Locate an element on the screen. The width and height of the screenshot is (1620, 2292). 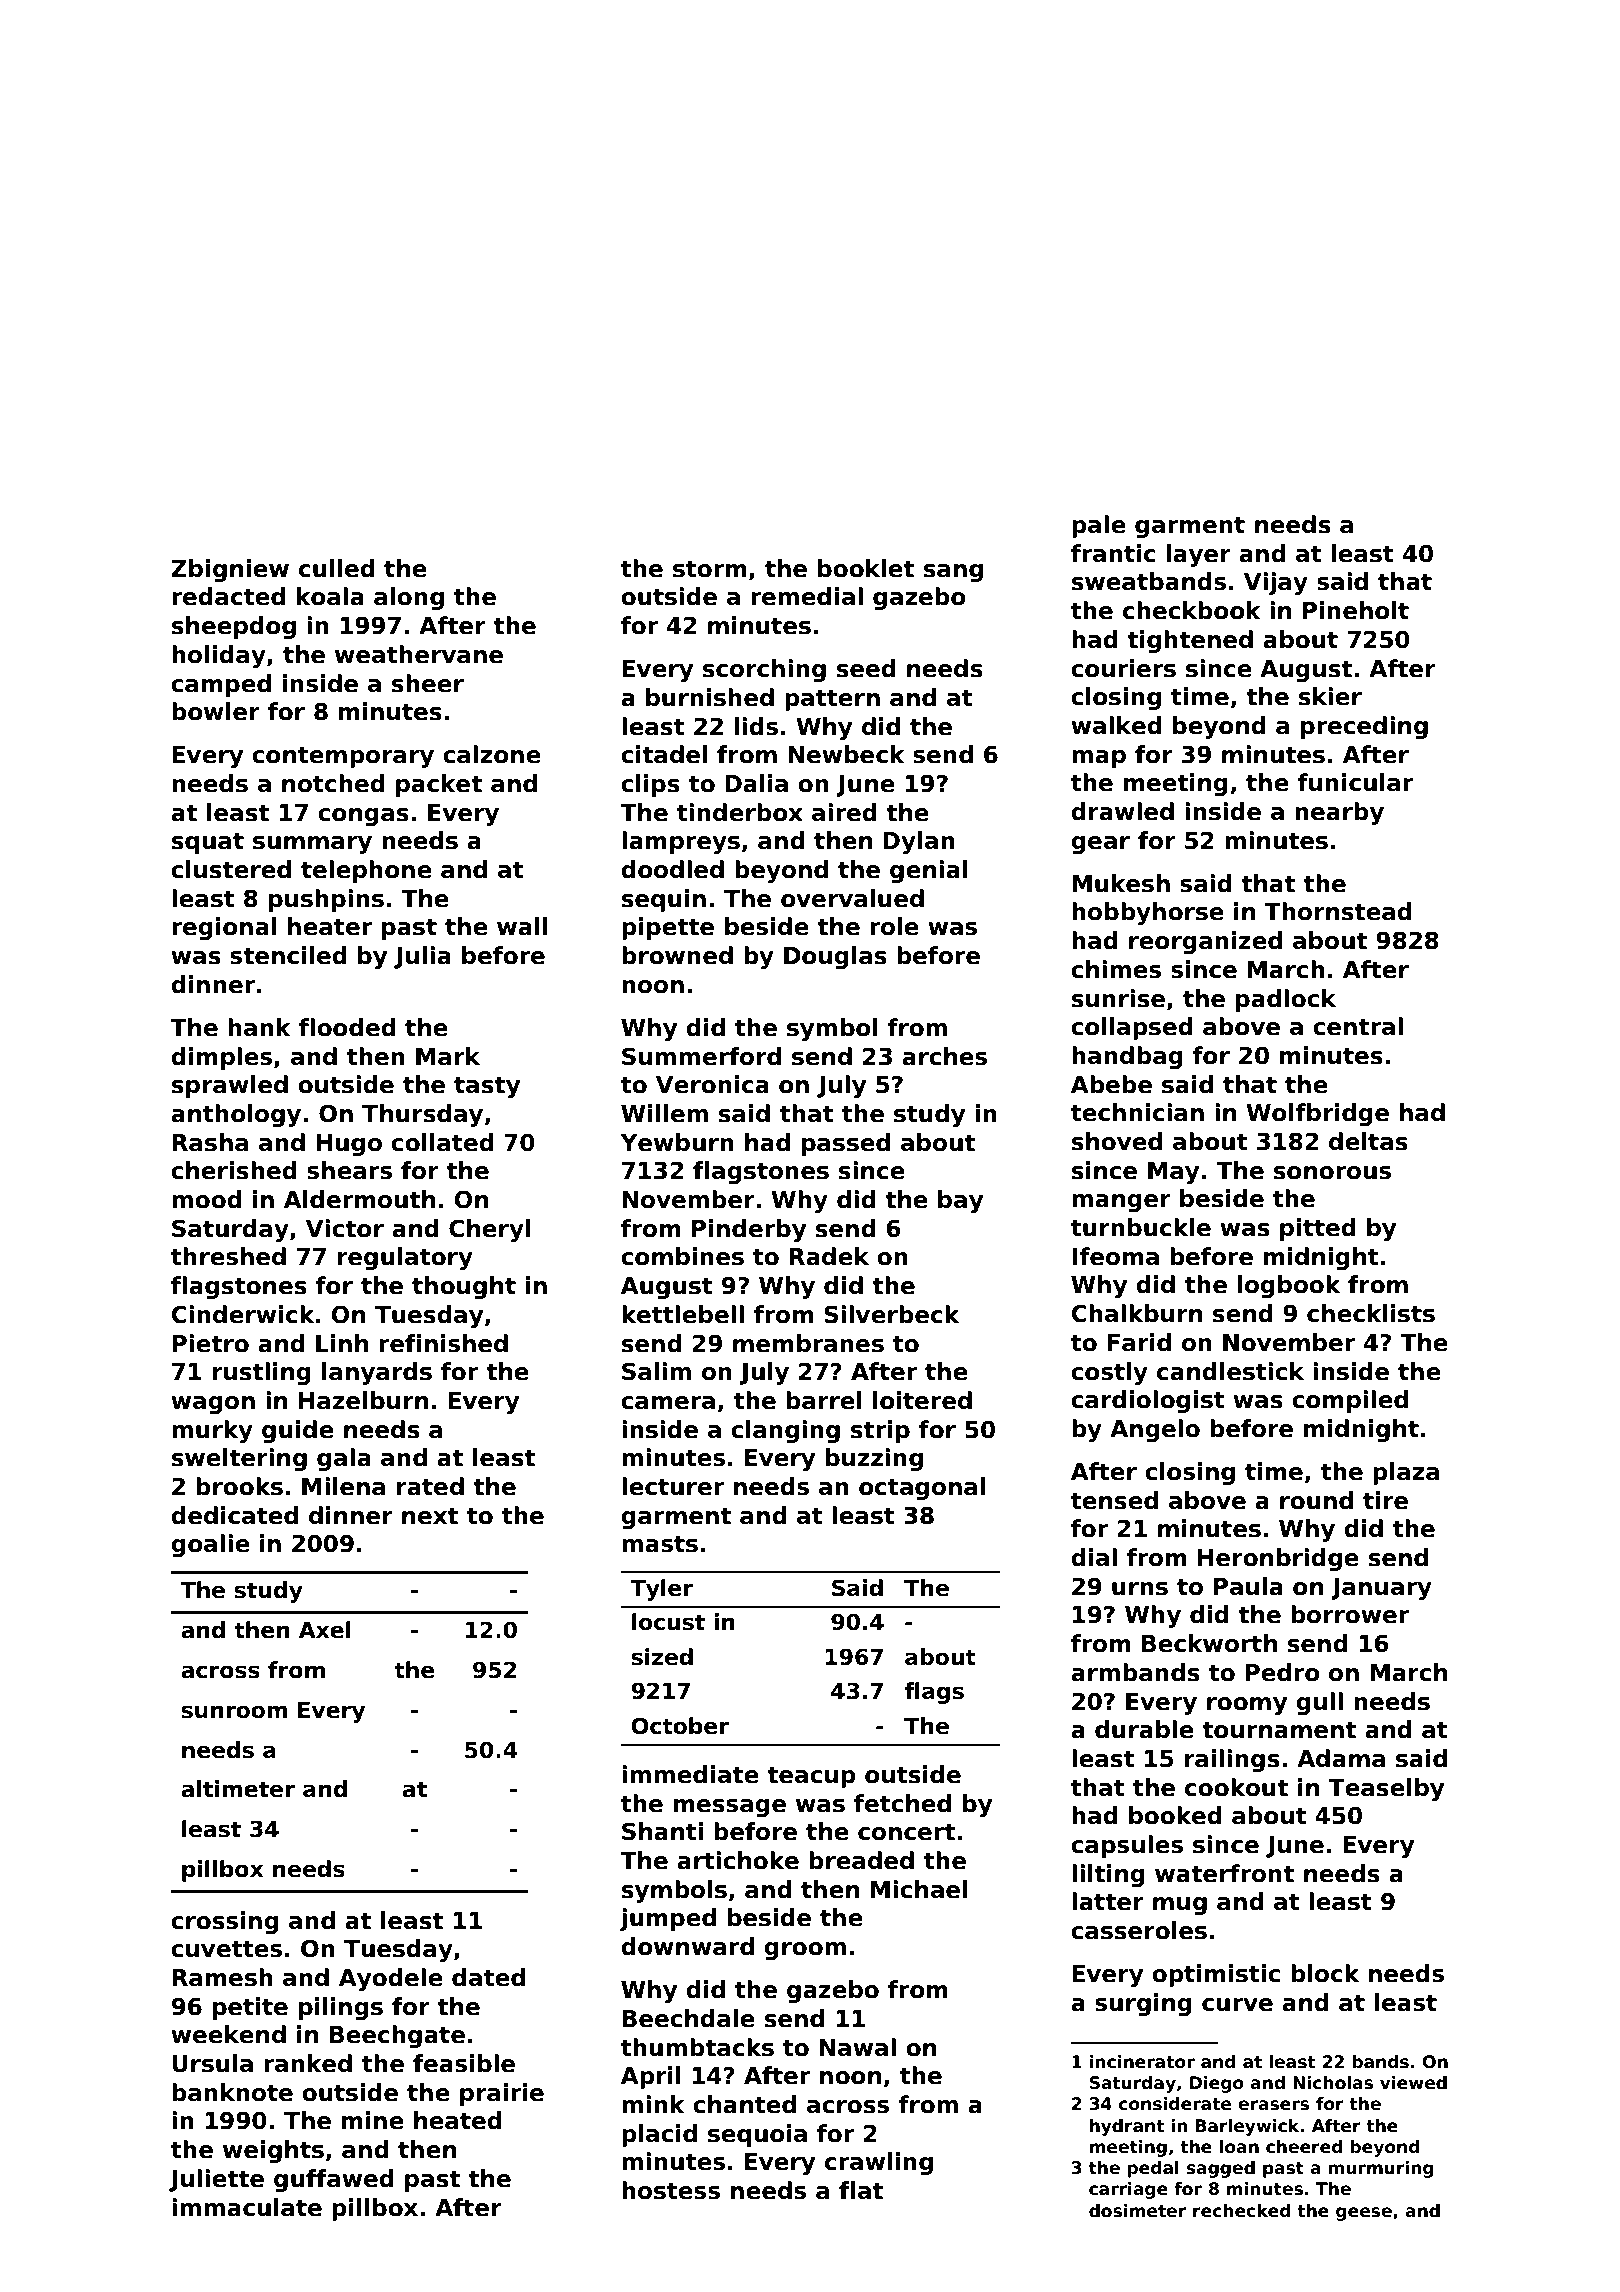
Ayodele is located at coordinates (391, 1979).
